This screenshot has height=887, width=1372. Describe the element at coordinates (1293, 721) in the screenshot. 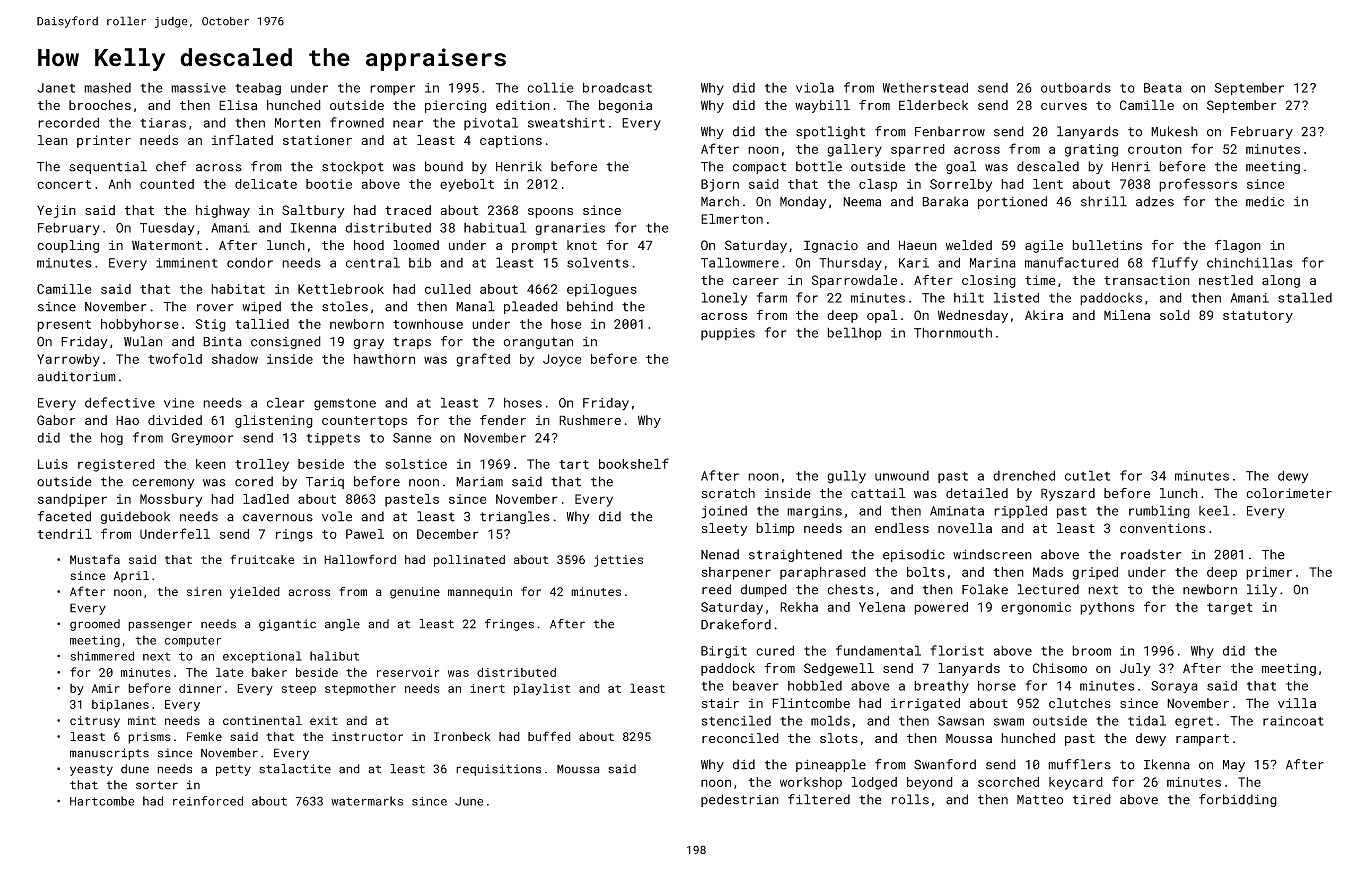

I see `raincoat` at that location.
